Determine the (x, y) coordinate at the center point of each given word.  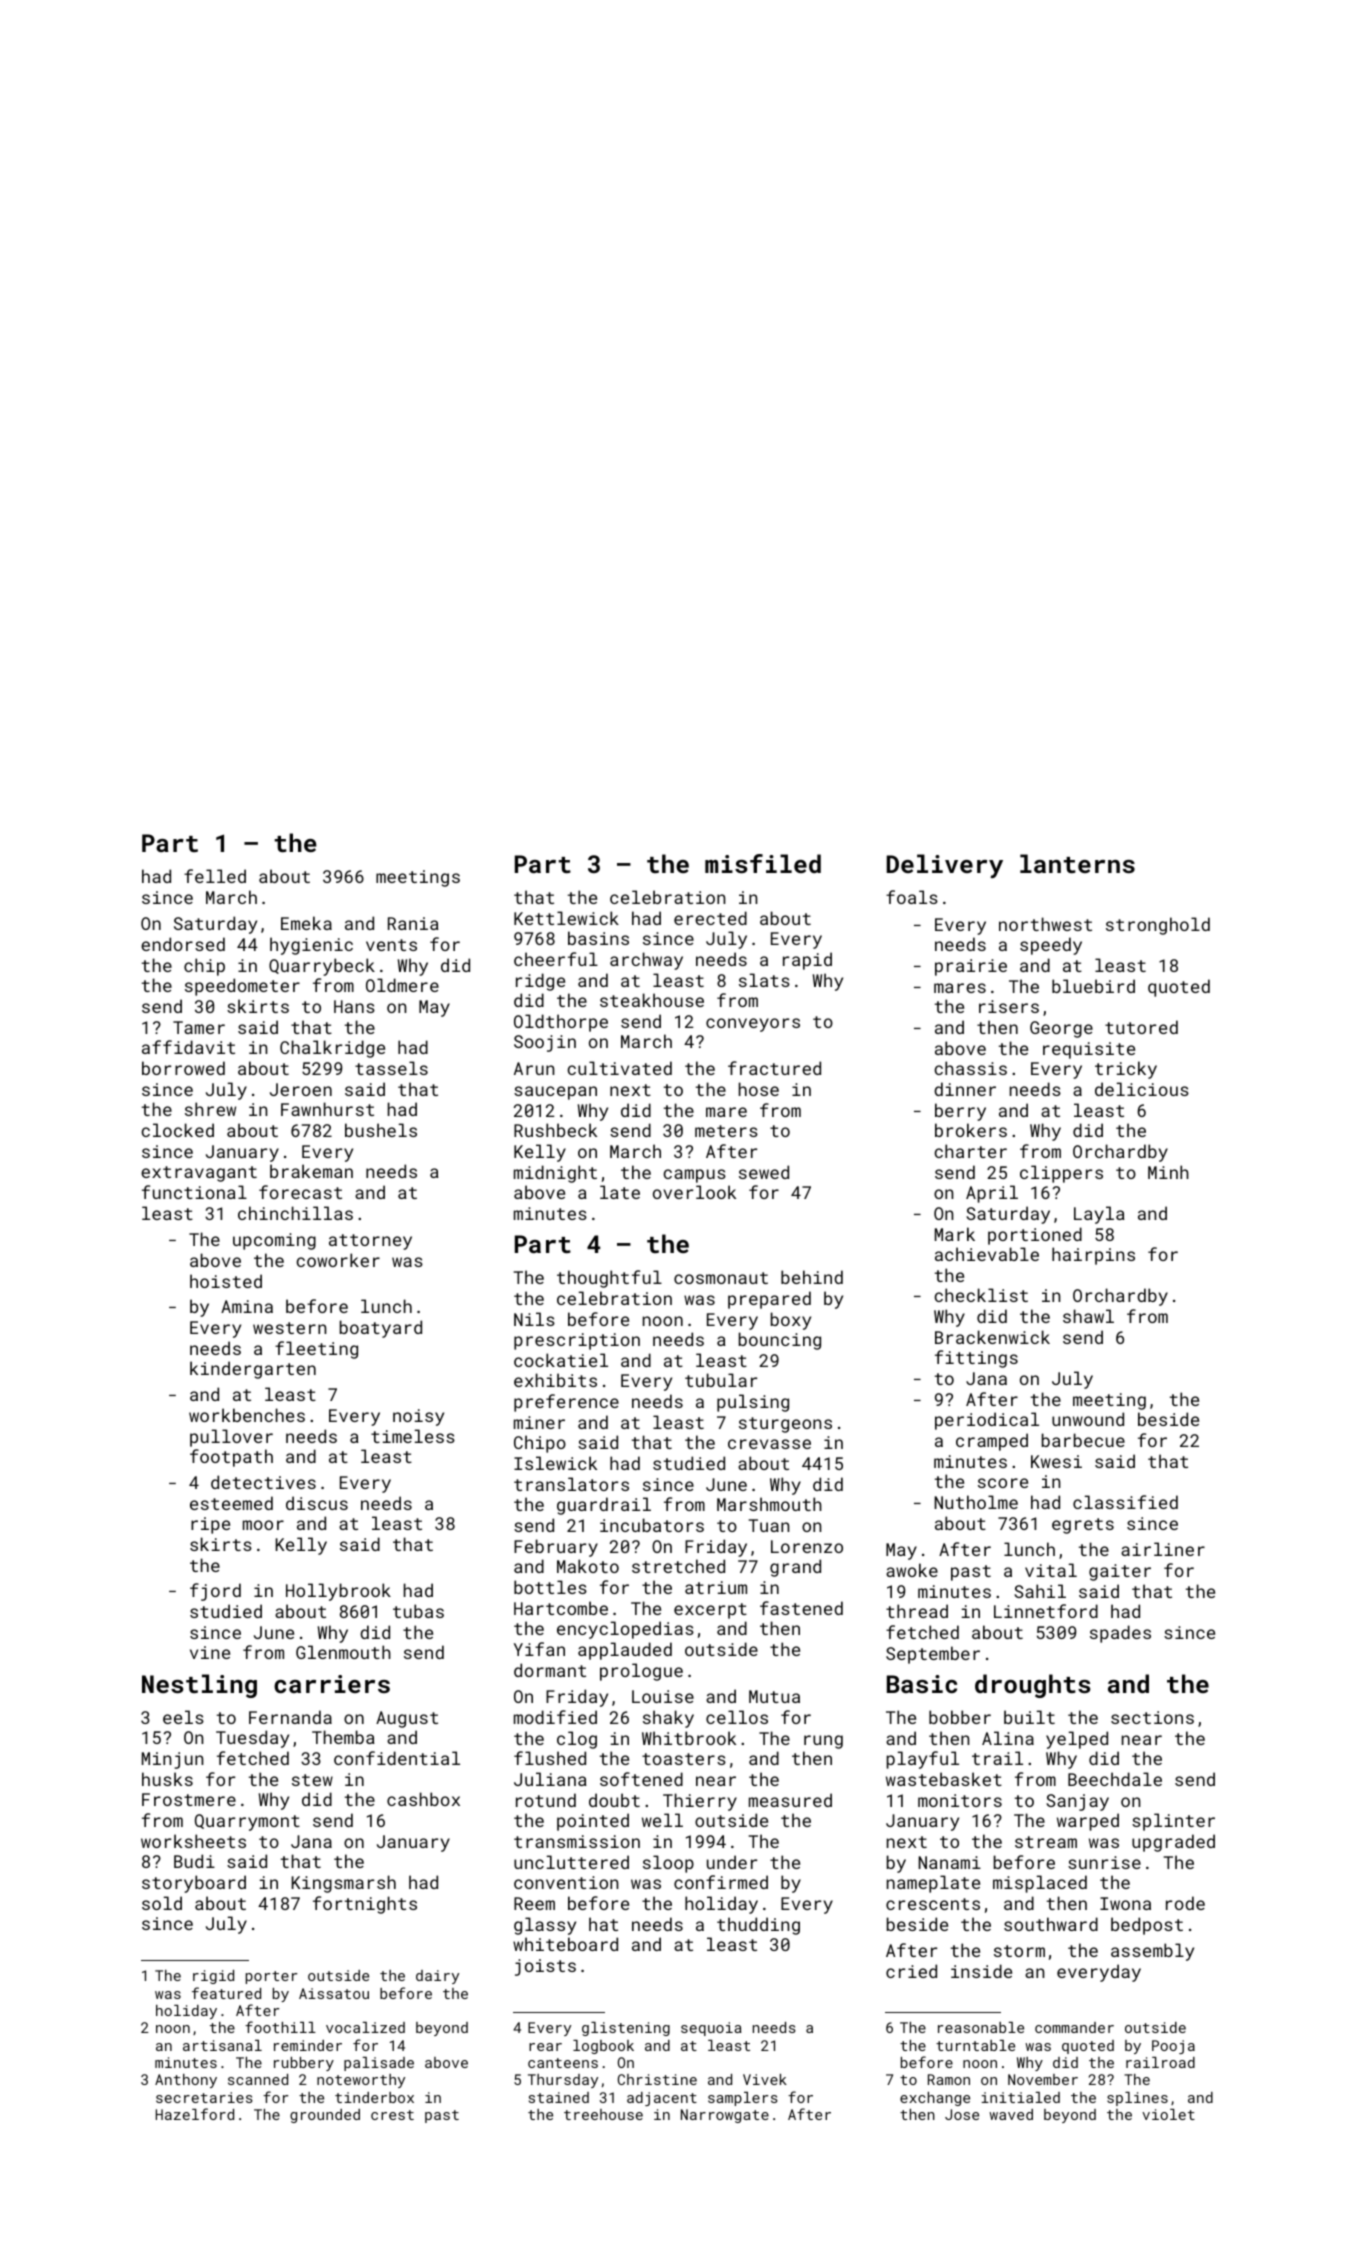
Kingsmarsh (344, 1884)
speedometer (242, 987)
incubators (652, 1525)
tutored (1141, 1027)
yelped (1077, 1740)
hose (759, 1089)
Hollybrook (338, 1592)
